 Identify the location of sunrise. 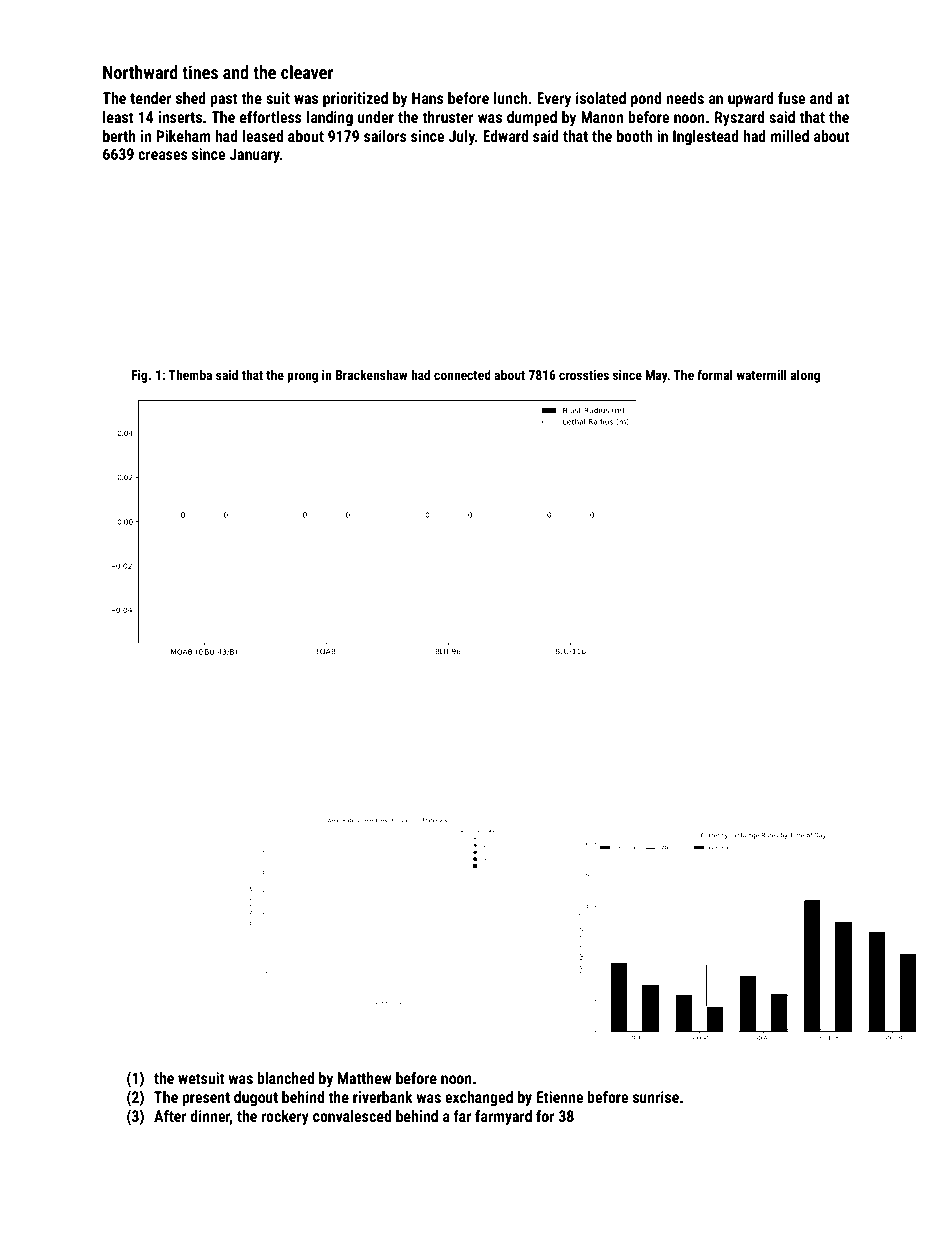
(656, 1097).
